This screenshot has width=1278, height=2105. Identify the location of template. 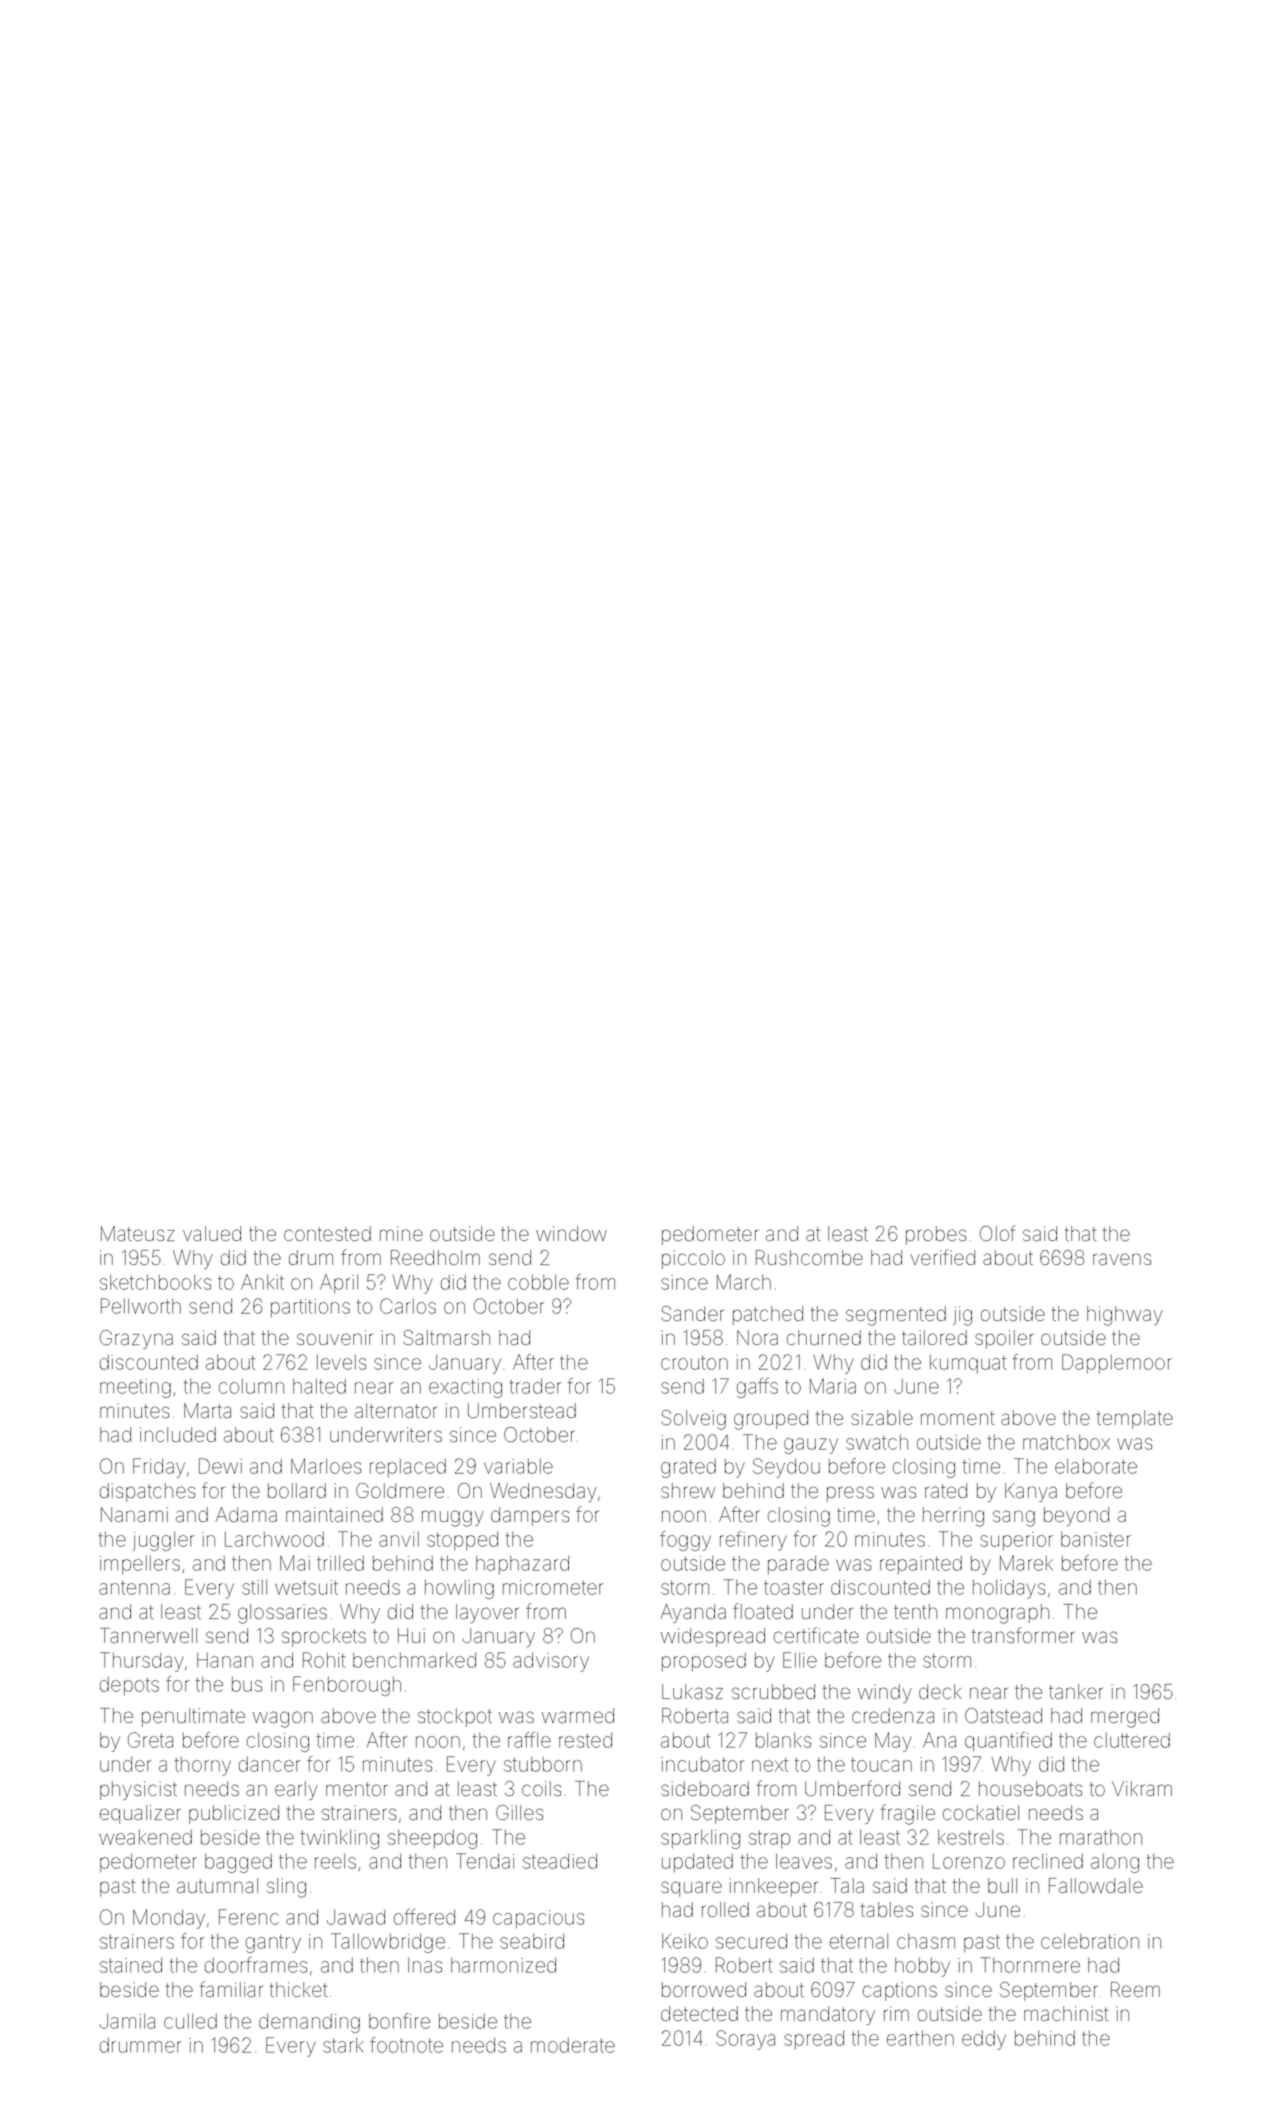
(1135, 1419).
